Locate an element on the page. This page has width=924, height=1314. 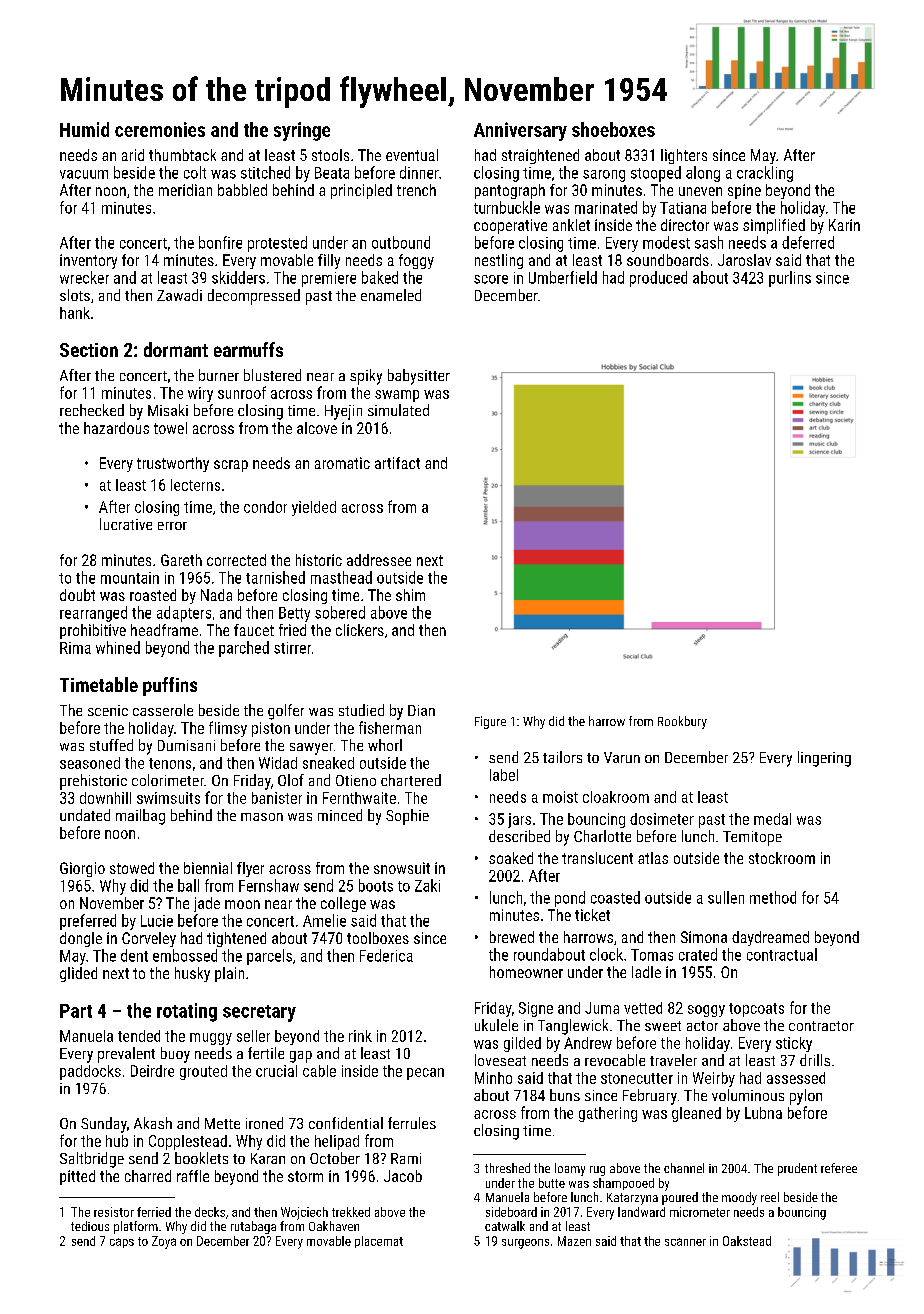
Fernshaw is located at coordinates (269, 885).
